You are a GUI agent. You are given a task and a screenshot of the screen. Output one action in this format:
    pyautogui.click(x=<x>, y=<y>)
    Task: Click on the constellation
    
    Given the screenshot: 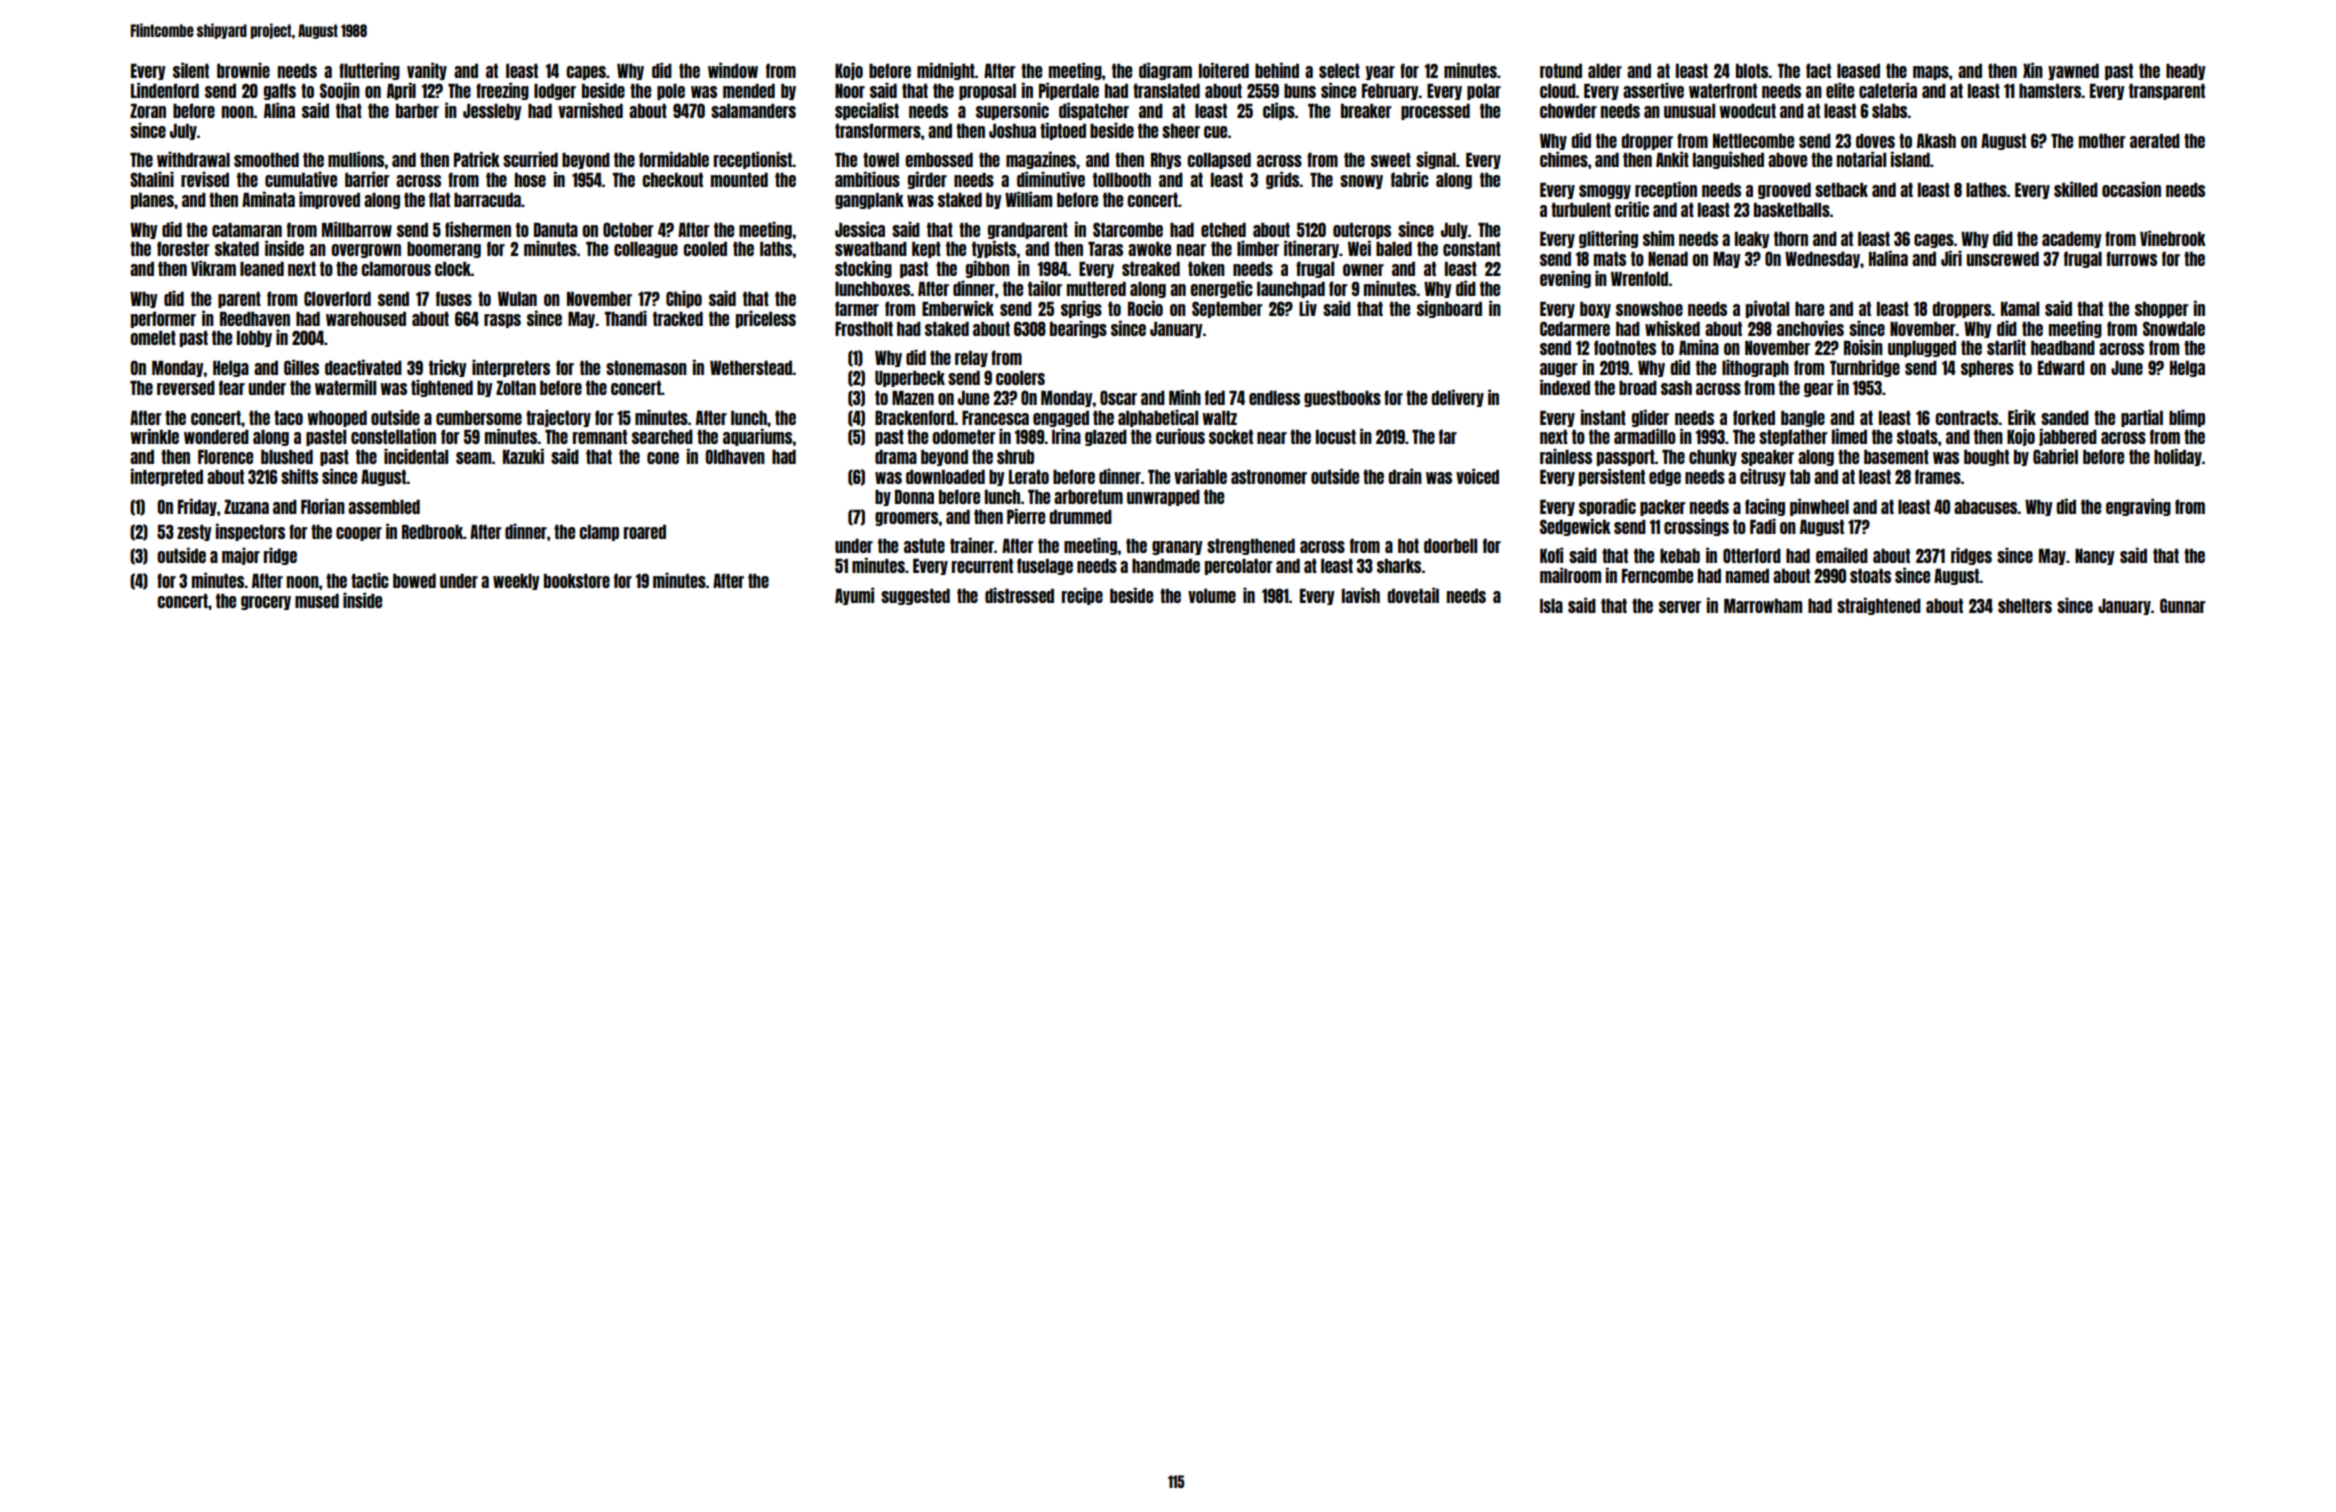 What is the action you would take?
    pyautogui.click(x=393, y=436)
